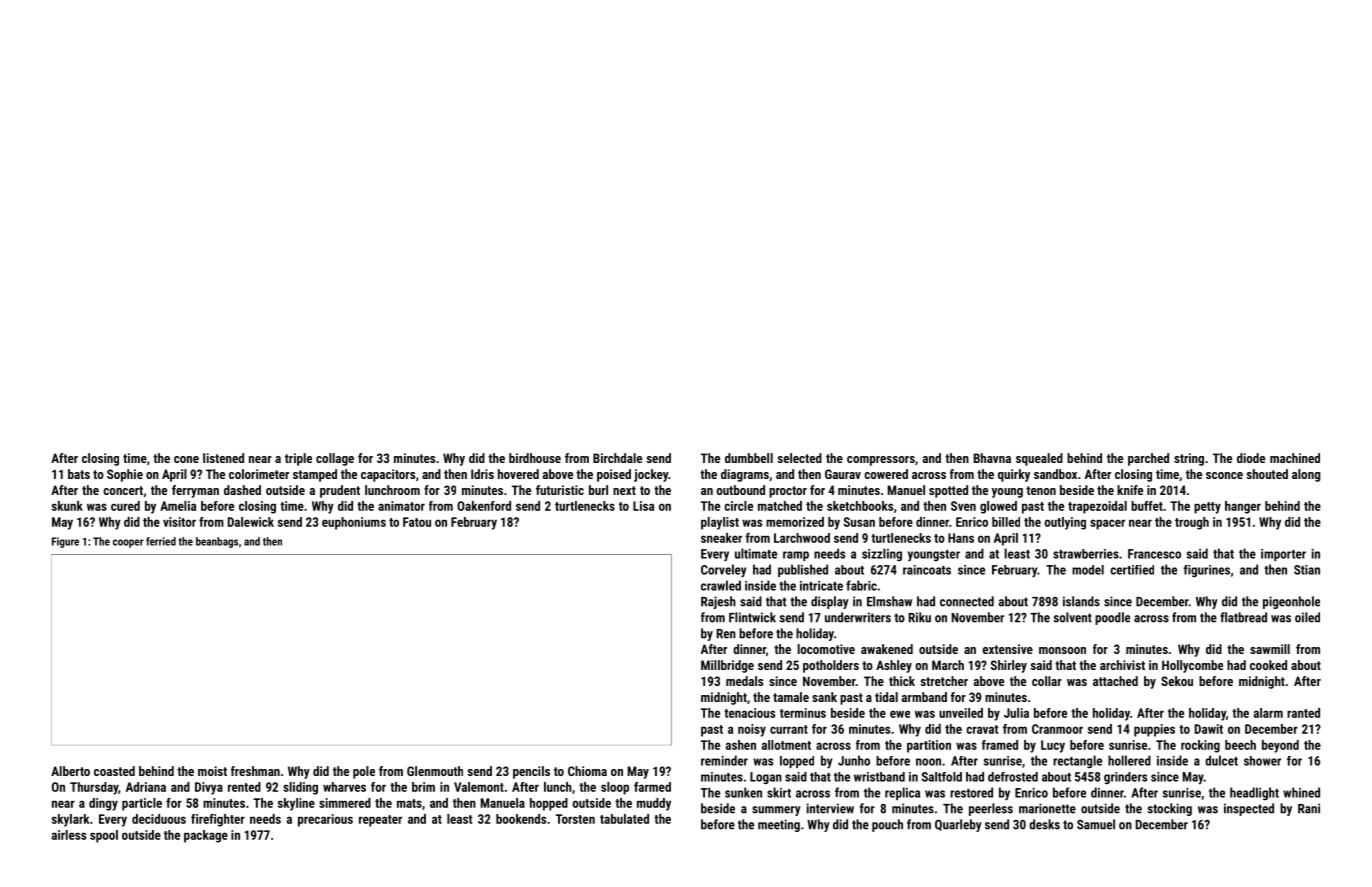 This document has width=1372, height=887. What do you see at coordinates (1268, 665) in the document?
I see `cooked` at bounding box center [1268, 665].
